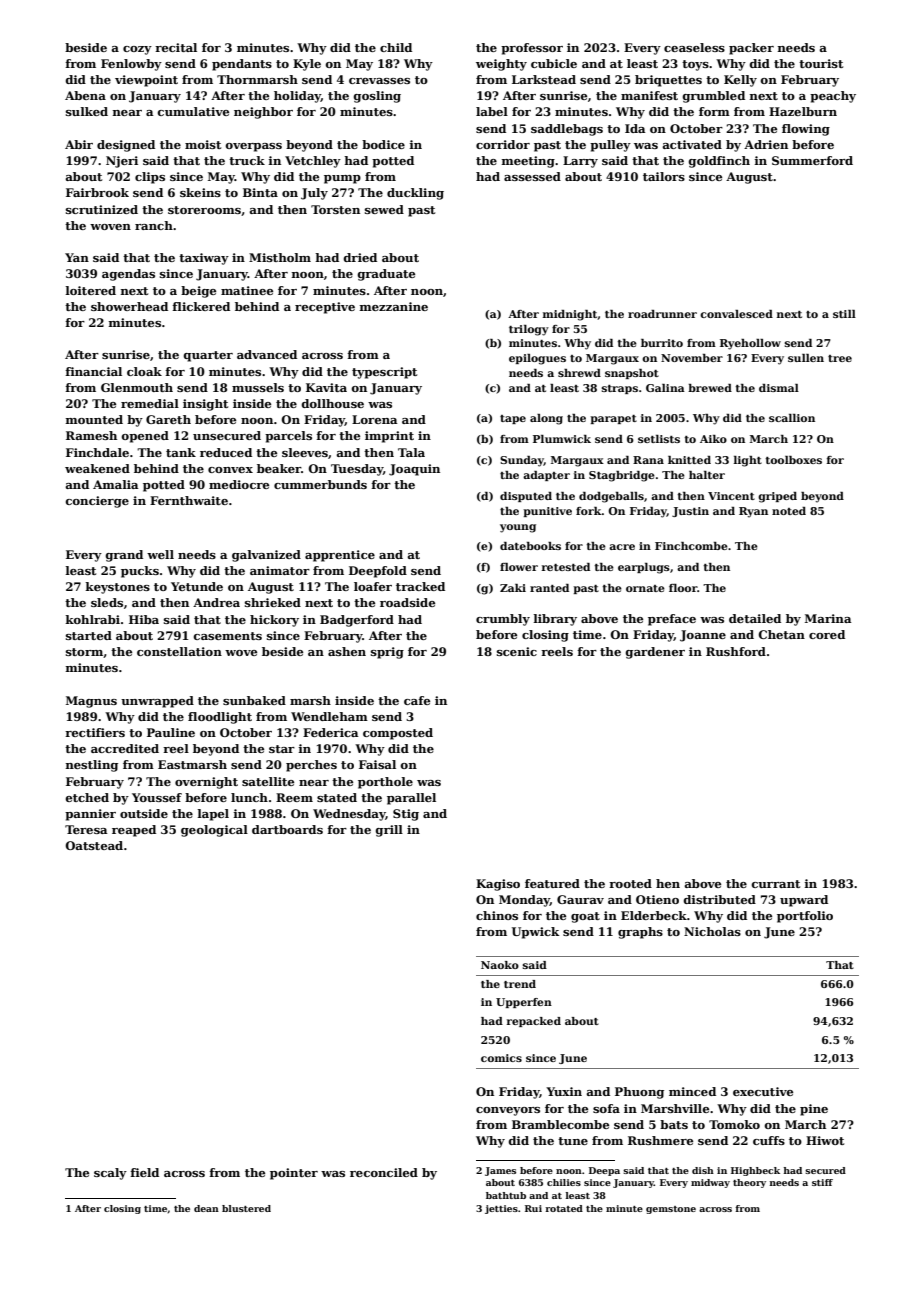 The width and height of the page is (924, 1308). Describe the element at coordinates (501, 65) in the page. I see `weighty` at that location.
